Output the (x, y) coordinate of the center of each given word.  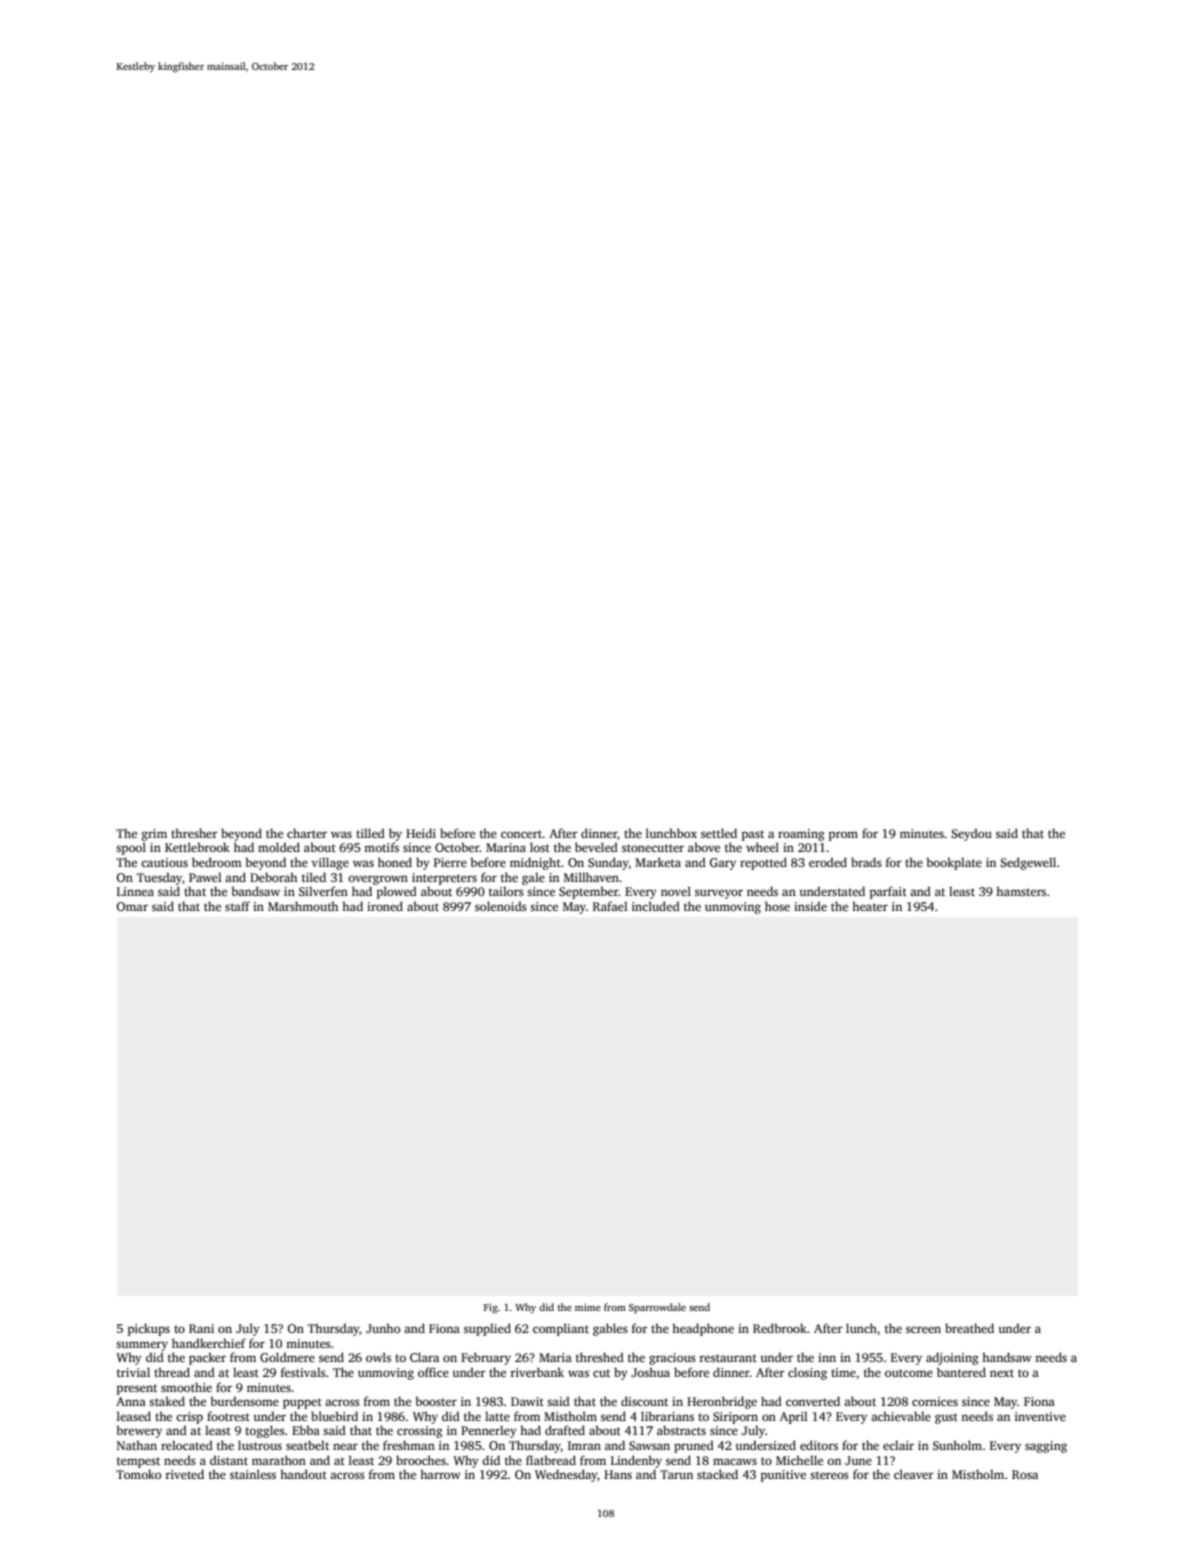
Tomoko (138, 1474)
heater (870, 906)
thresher (194, 833)
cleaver (914, 1474)
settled (719, 833)
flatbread (551, 1460)
